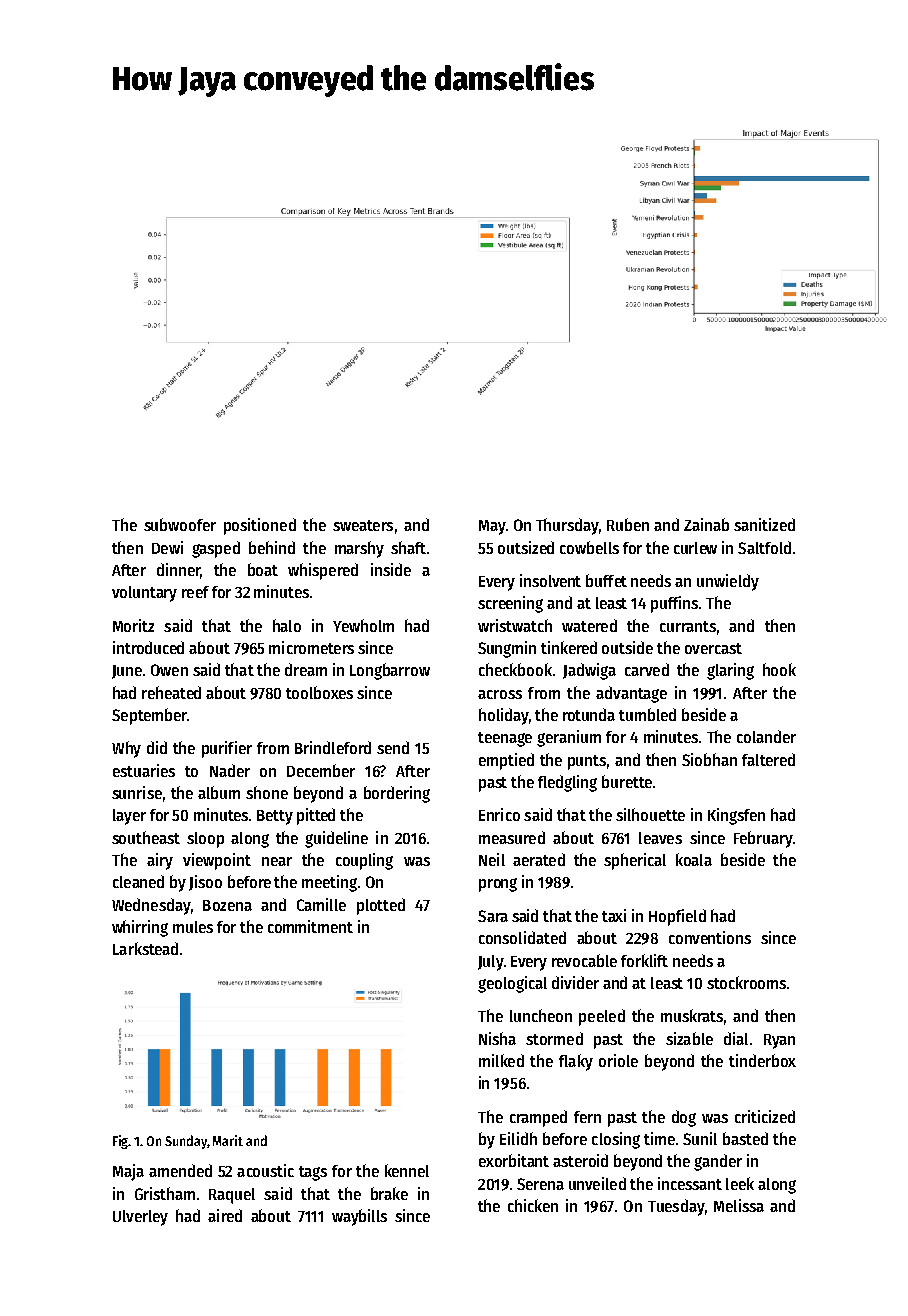 Image resolution: width=908 pixels, height=1316 pixels. What do you see at coordinates (263, 569) in the image?
I see `boat` at bounding box center [263, 569].
